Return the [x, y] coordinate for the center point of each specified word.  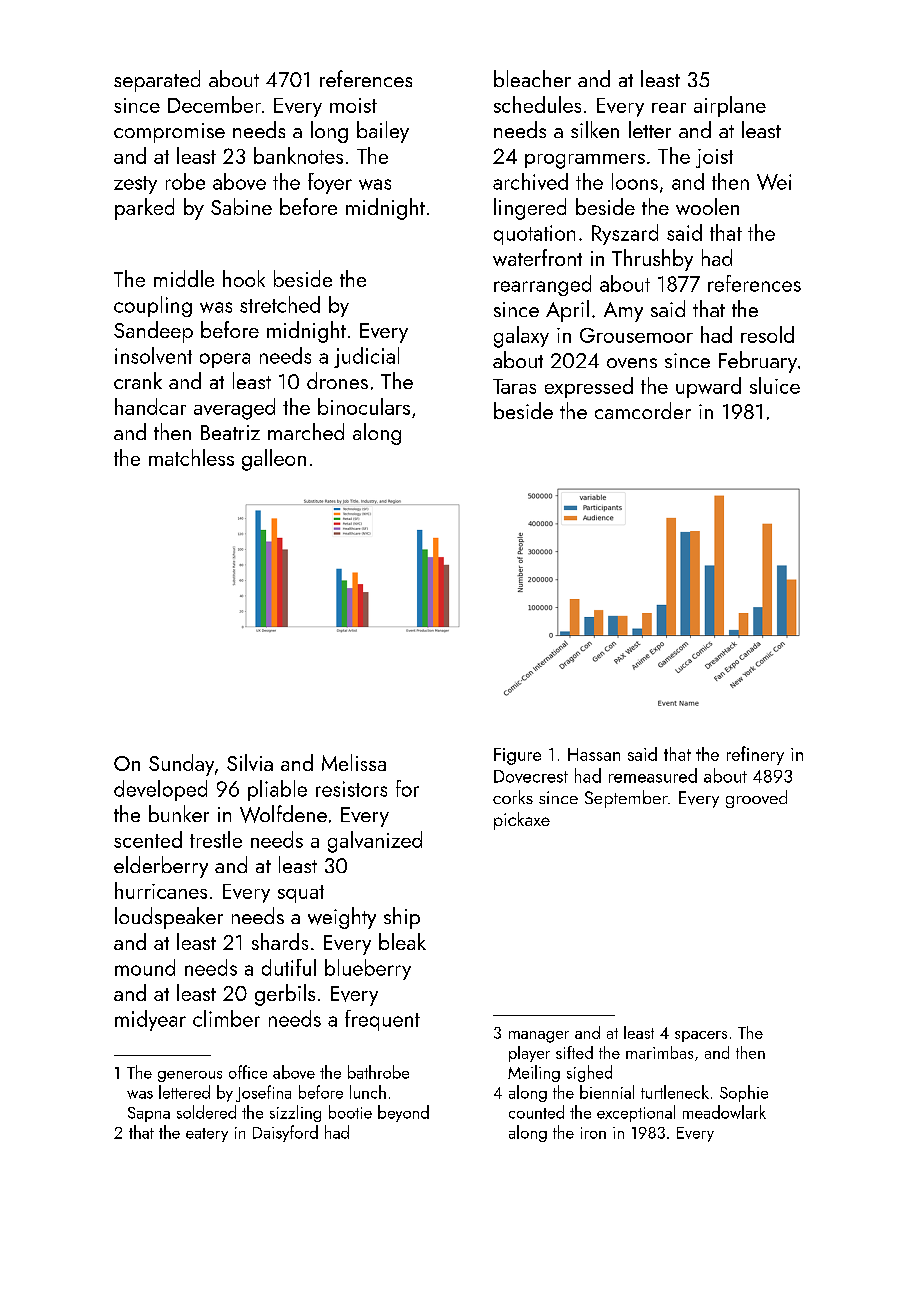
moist [353, 105]
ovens [632, 363]
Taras [514, 386]
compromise [169, 133]
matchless [191, 457]
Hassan [594, 754]
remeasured [653, 775]
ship [402, 918]
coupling [153, 306]
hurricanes [161, 890]
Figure [517, 756]
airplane [730, 106]
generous [190, 1076]
